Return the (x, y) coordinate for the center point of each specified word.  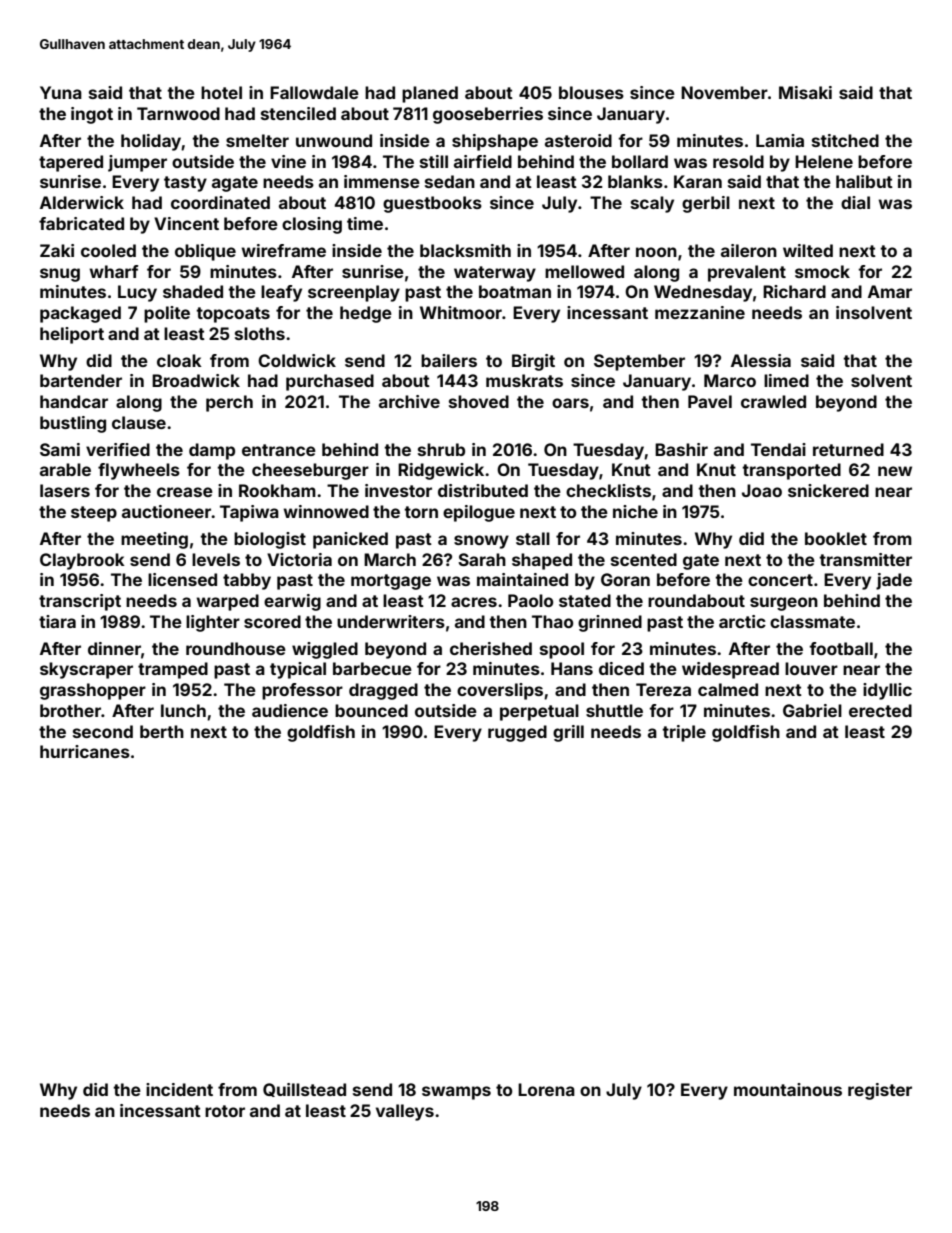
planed (430, 94)
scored (272, 621)
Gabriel (812, 710)
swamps (456, 1093)
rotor (225, 1111)
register (880, 1091)
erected (880, 710)
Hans (572, 668)
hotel (221, 92)
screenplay (354, 293)
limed (786, 380)
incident (179, 1089)
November (724, 92)
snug (60, 275)
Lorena (546, 1089)
